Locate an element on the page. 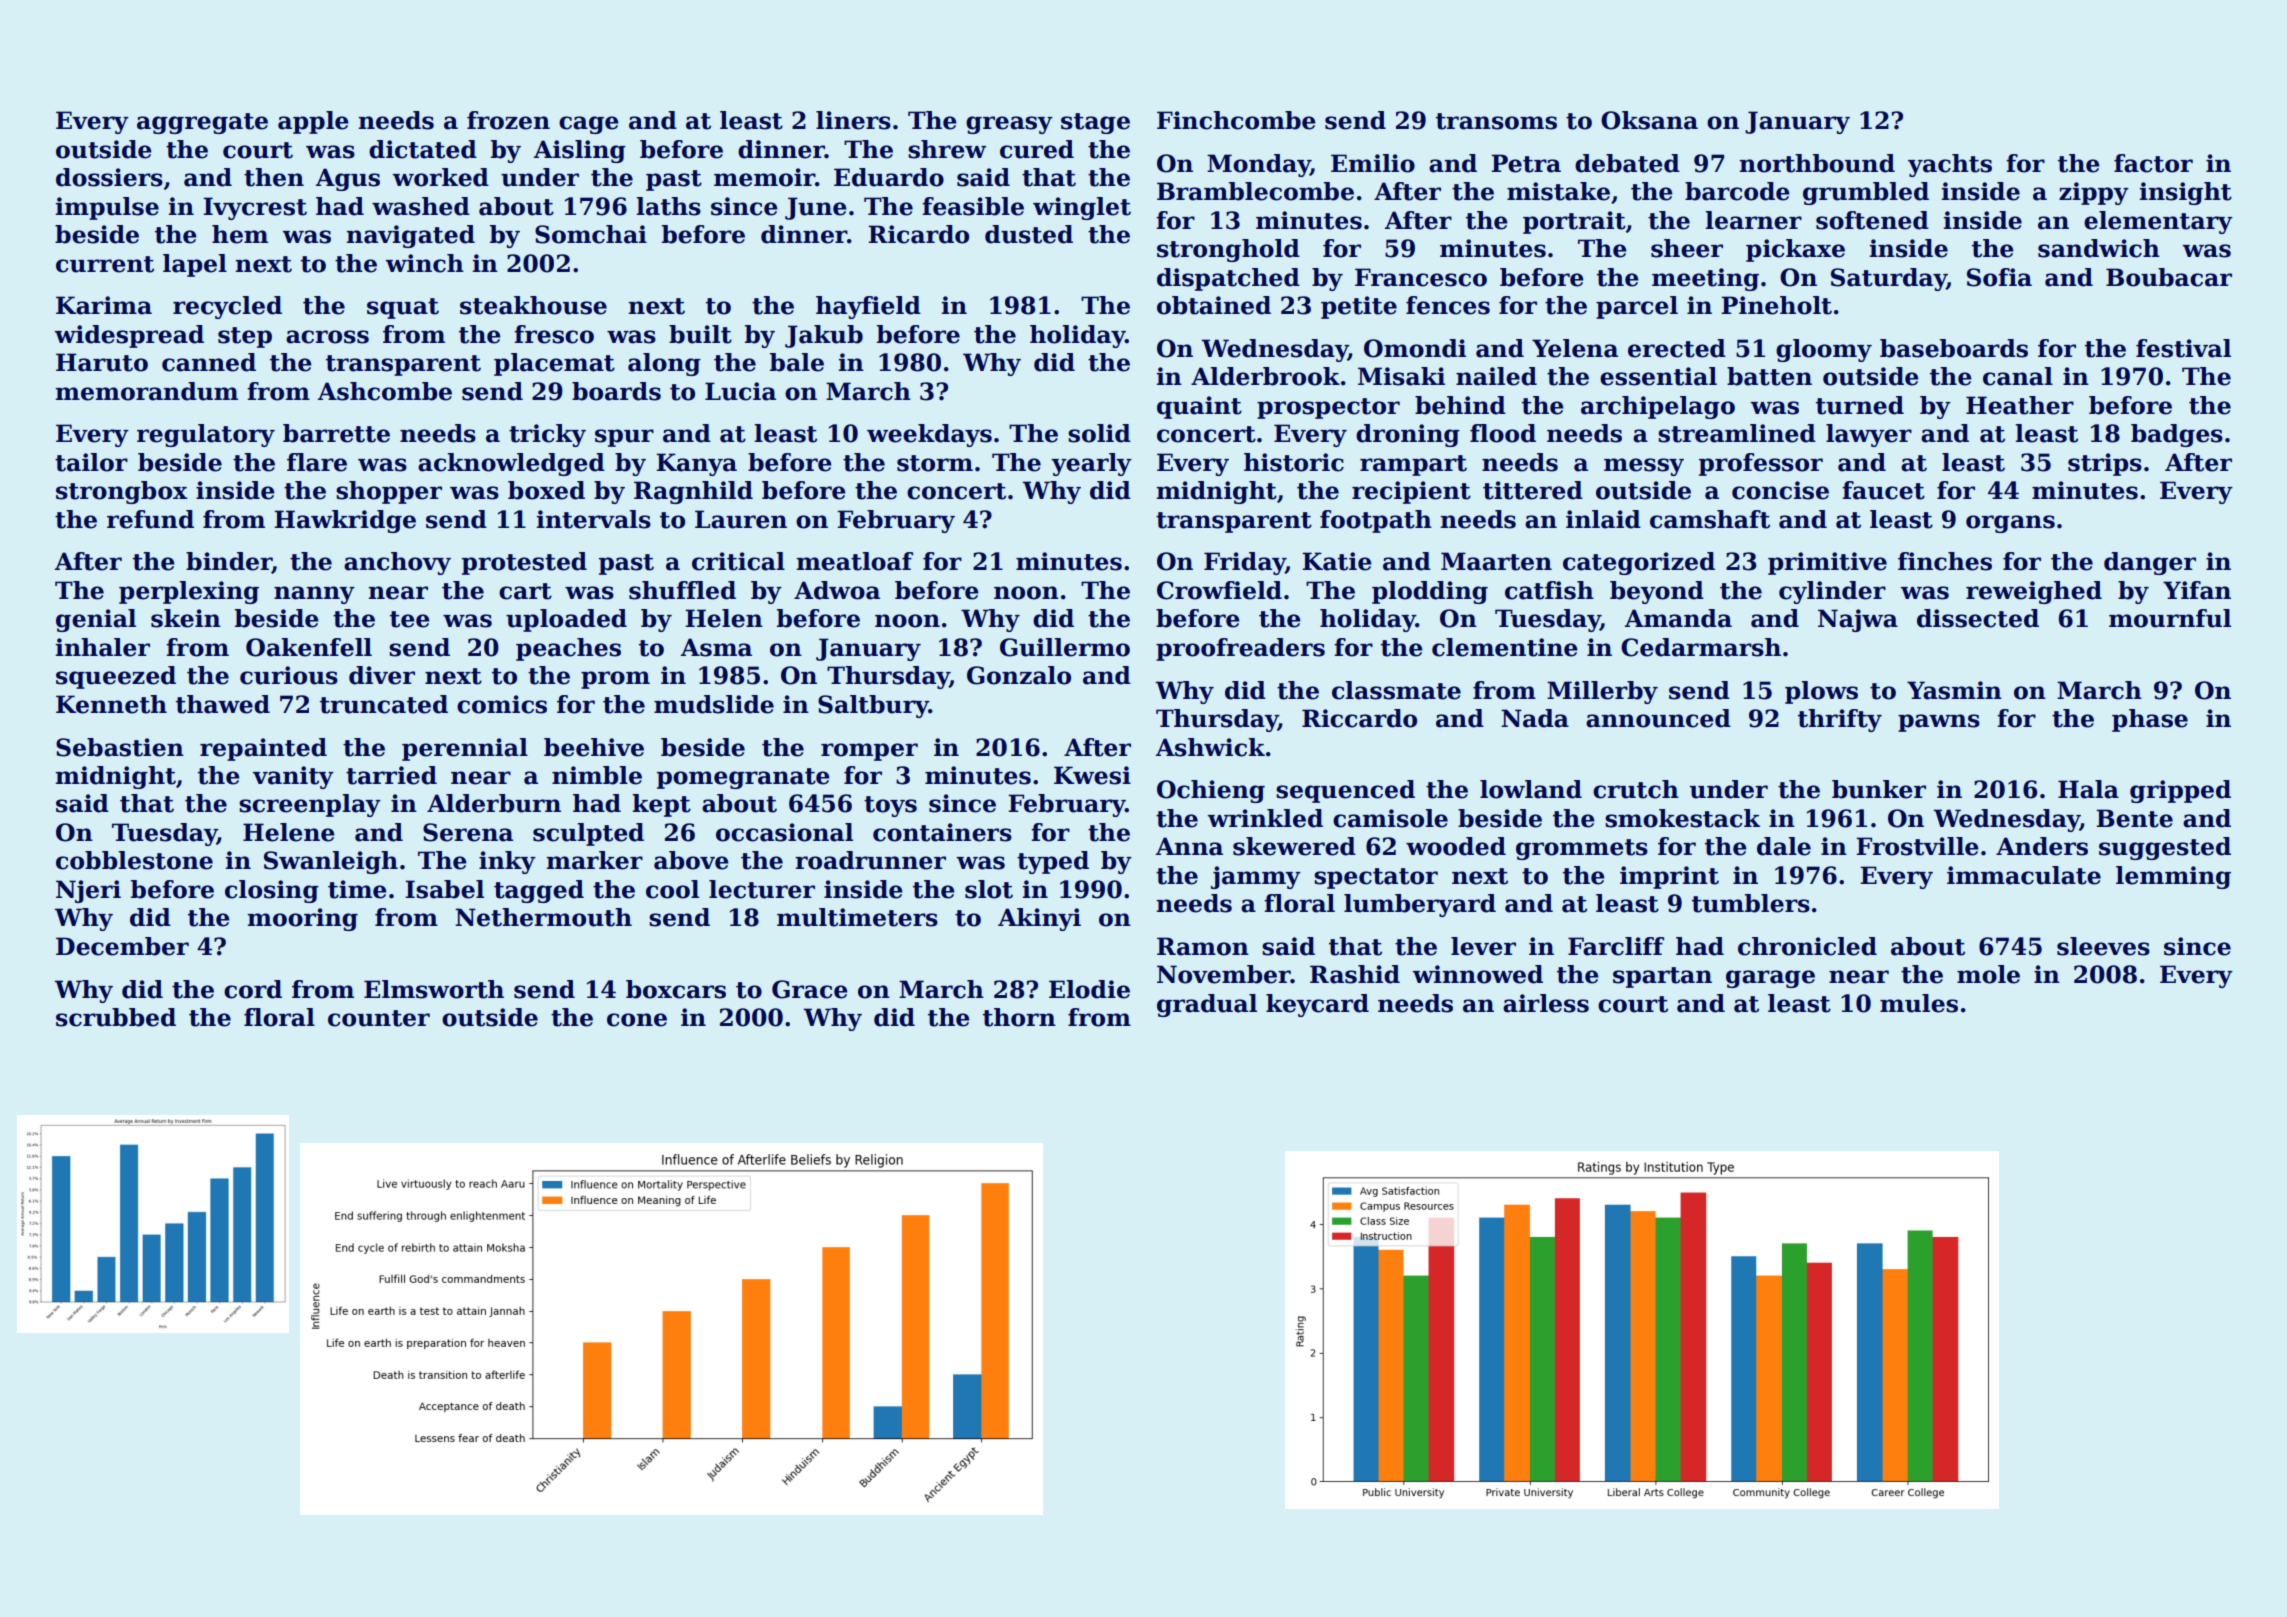  aggregate is located at coordinates (202, 123).
